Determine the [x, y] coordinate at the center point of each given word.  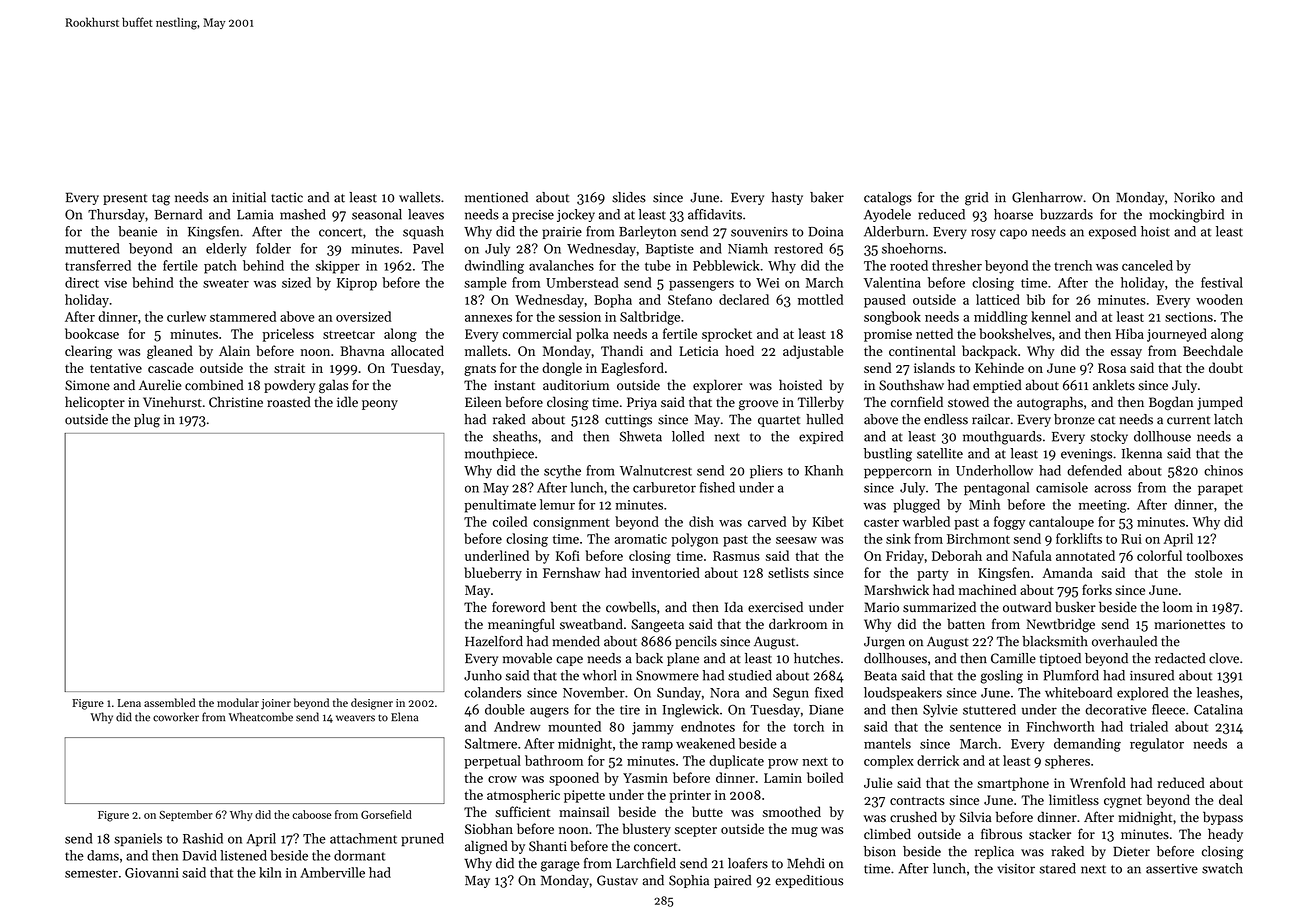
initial [249, 197]
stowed [968, 402]
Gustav [617, 880]
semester [91, 873]
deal [1231, 799]
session [580, 317]
